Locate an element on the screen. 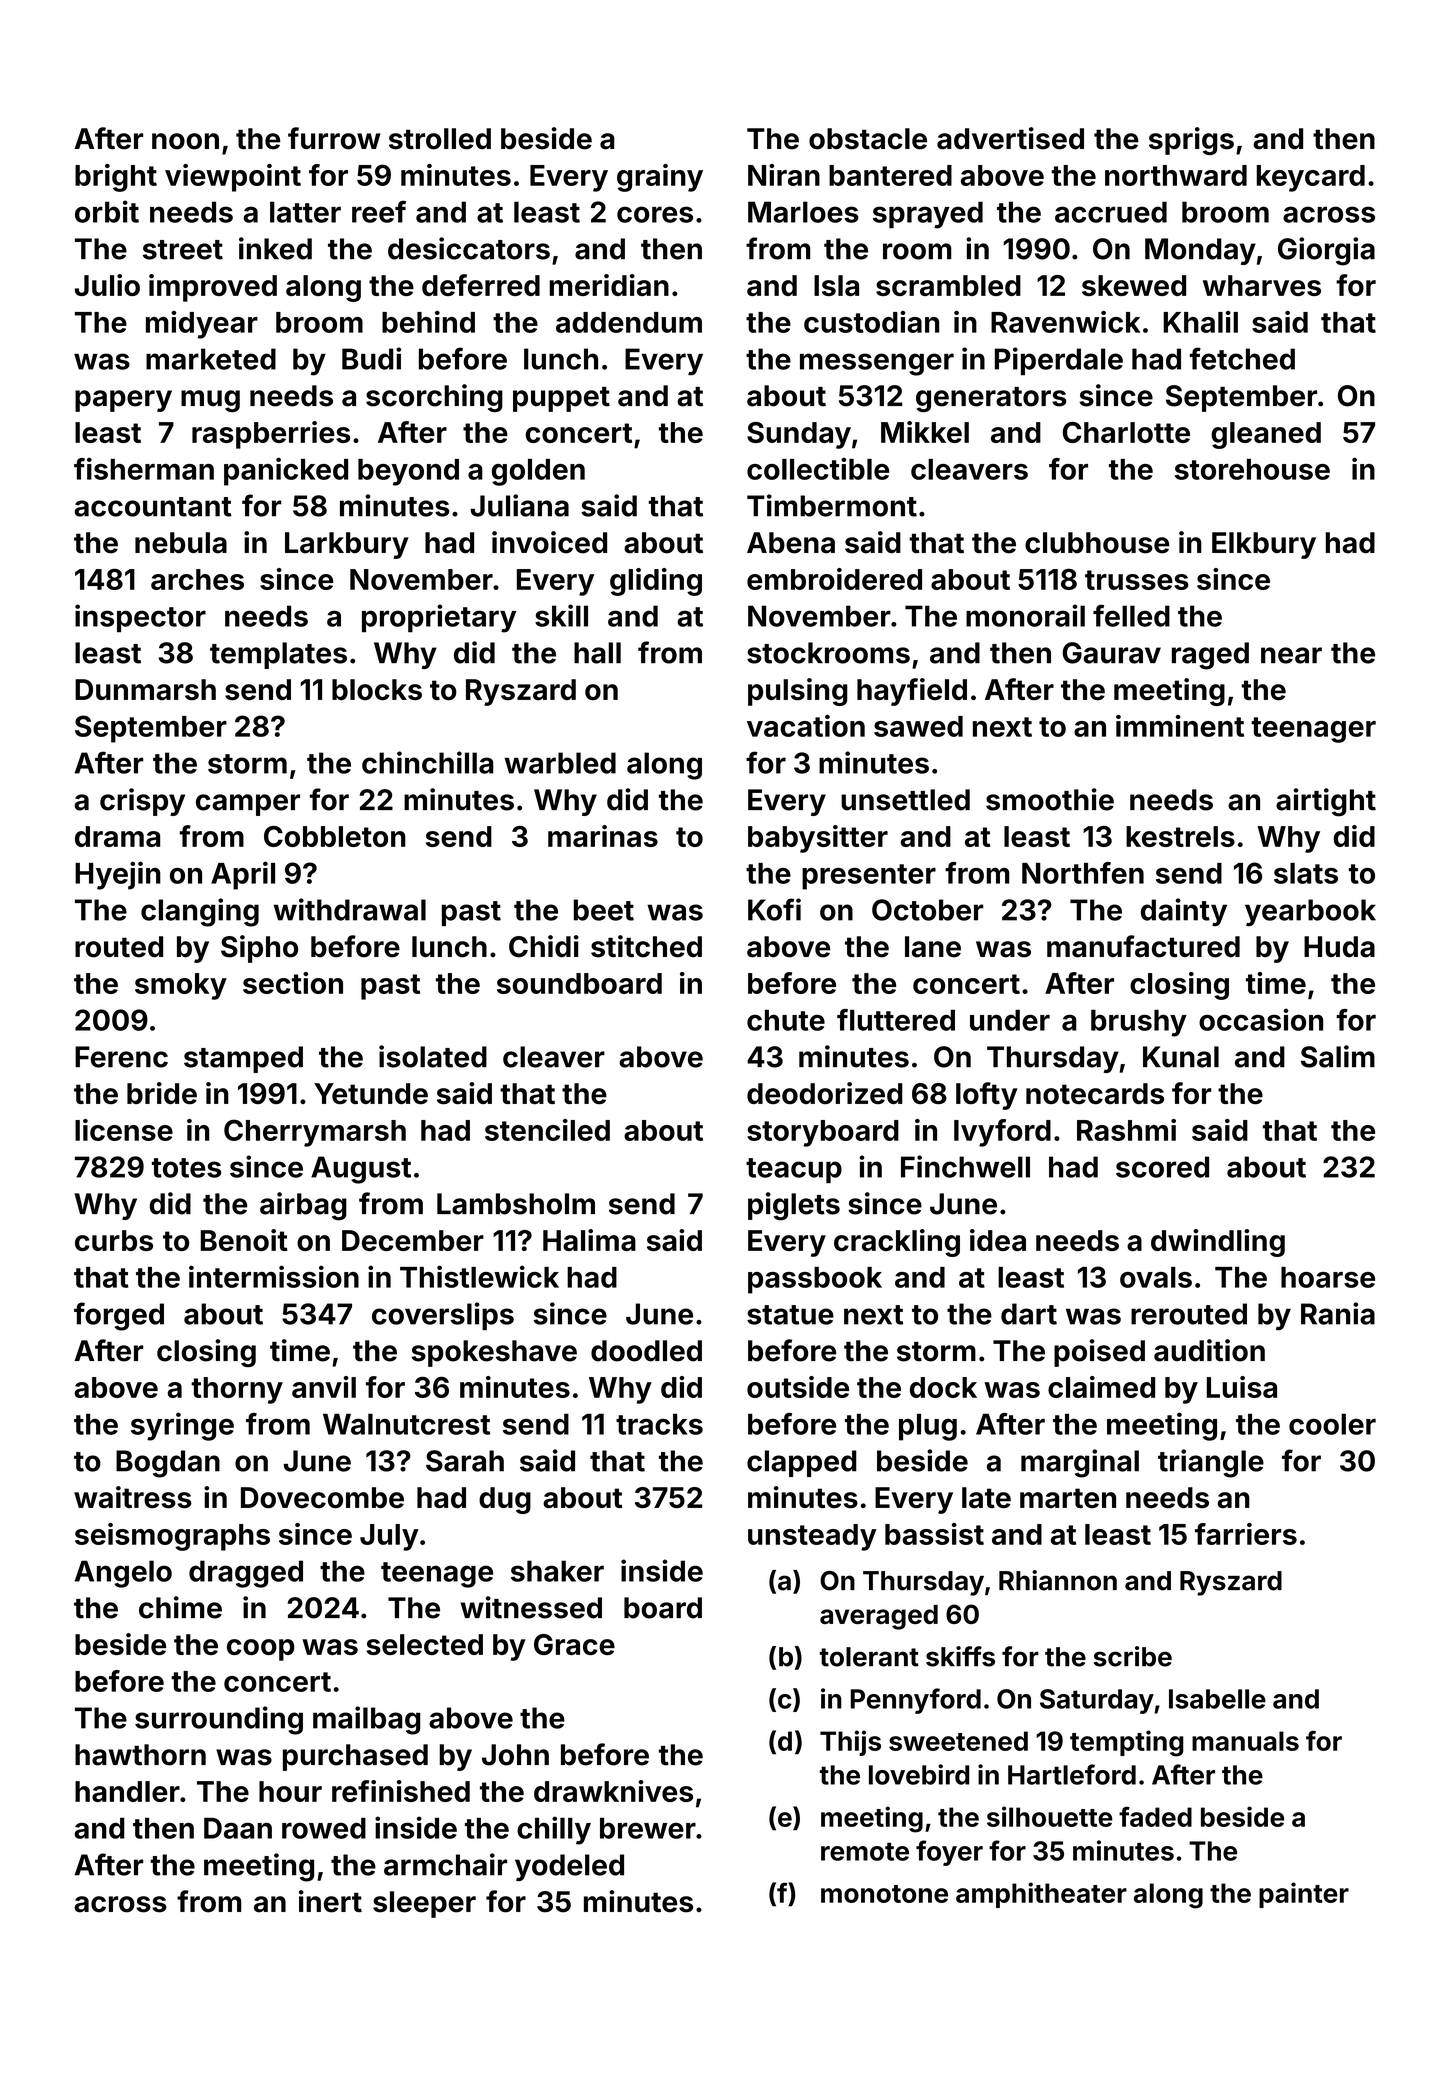 The height and width of the screenshot is (2100, 1450). Chidi is located at coordinates (544, 946).
